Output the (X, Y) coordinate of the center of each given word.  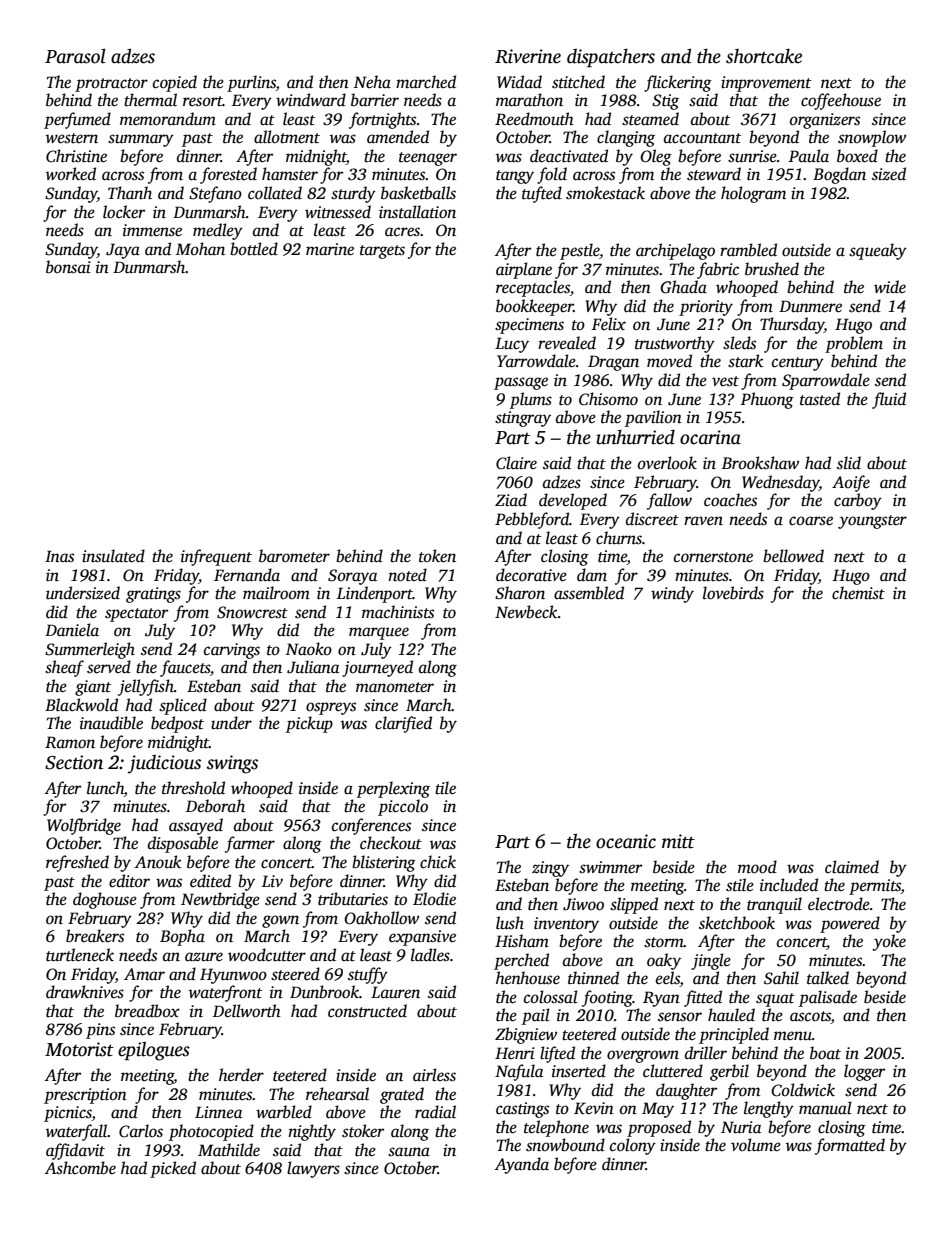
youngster (872, 522)
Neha (372, 81)
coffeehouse (841, 101)
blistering (384, 863)
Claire (516, 463)
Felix (609, 323)
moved (669, 361)
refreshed (77, 863)
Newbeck (526, 612)
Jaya (123, 251)
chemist (858, 593)
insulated (113, 556)
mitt (678, 841)
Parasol (75, 56)
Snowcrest (252, 612)
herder (241, 1075)
